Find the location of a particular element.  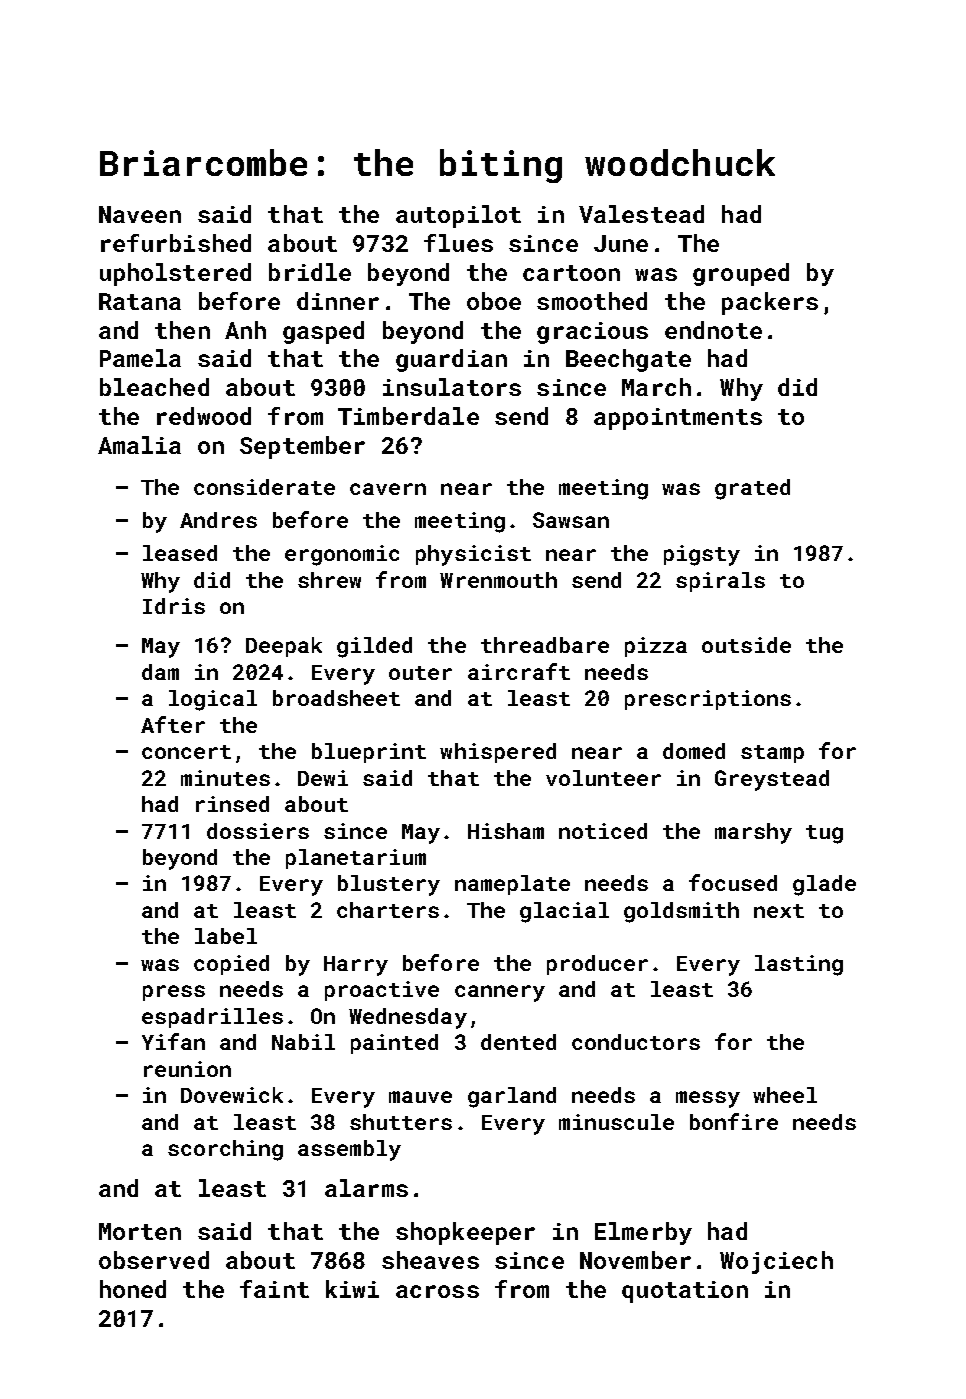

Hisham is located at coordinates (506, 831).
